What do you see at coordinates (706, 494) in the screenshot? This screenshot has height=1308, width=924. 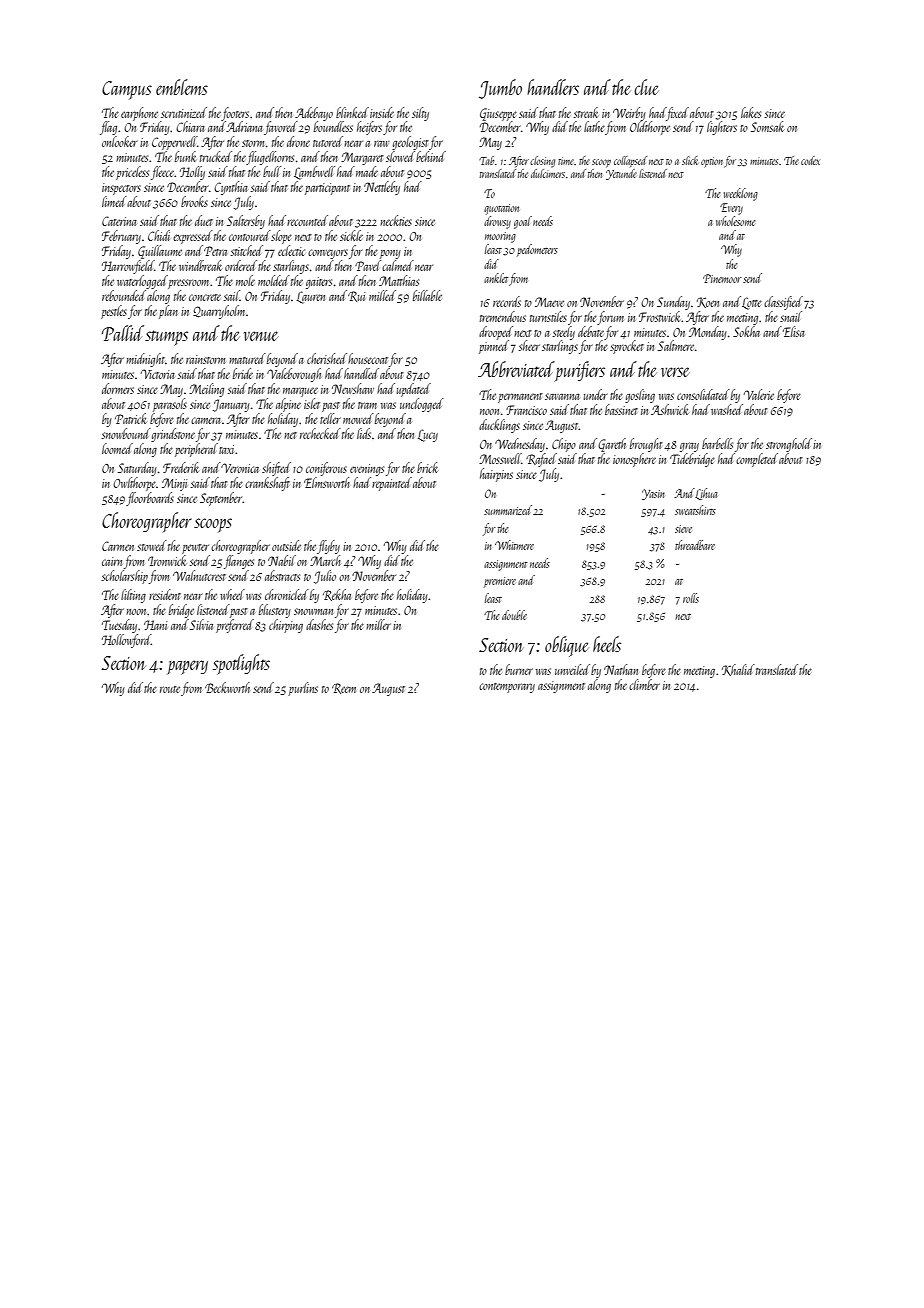 I see `Lihua` at bounding box center [706, 494].
